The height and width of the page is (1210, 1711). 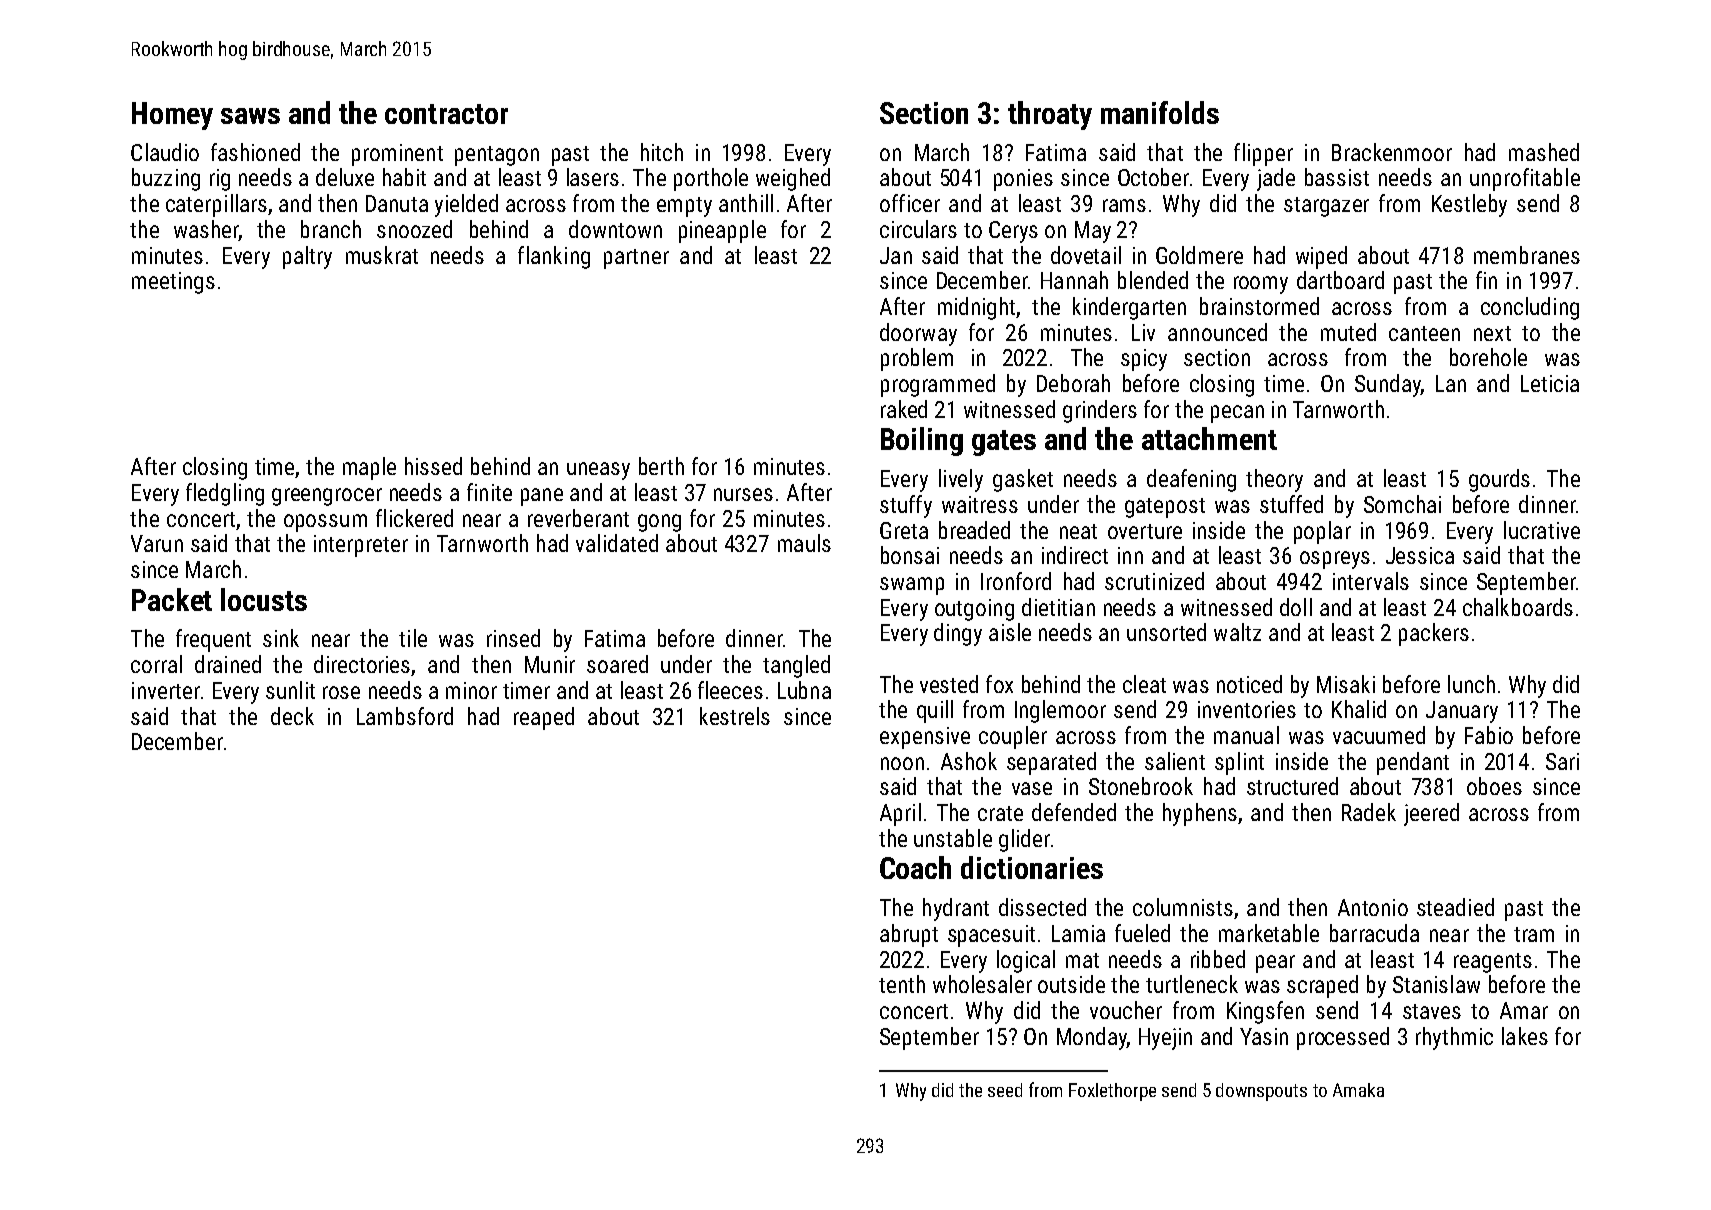 What do you see at coordinates (915, 867) in the page?
I see `Coach` at bounding box center [915, 867].
